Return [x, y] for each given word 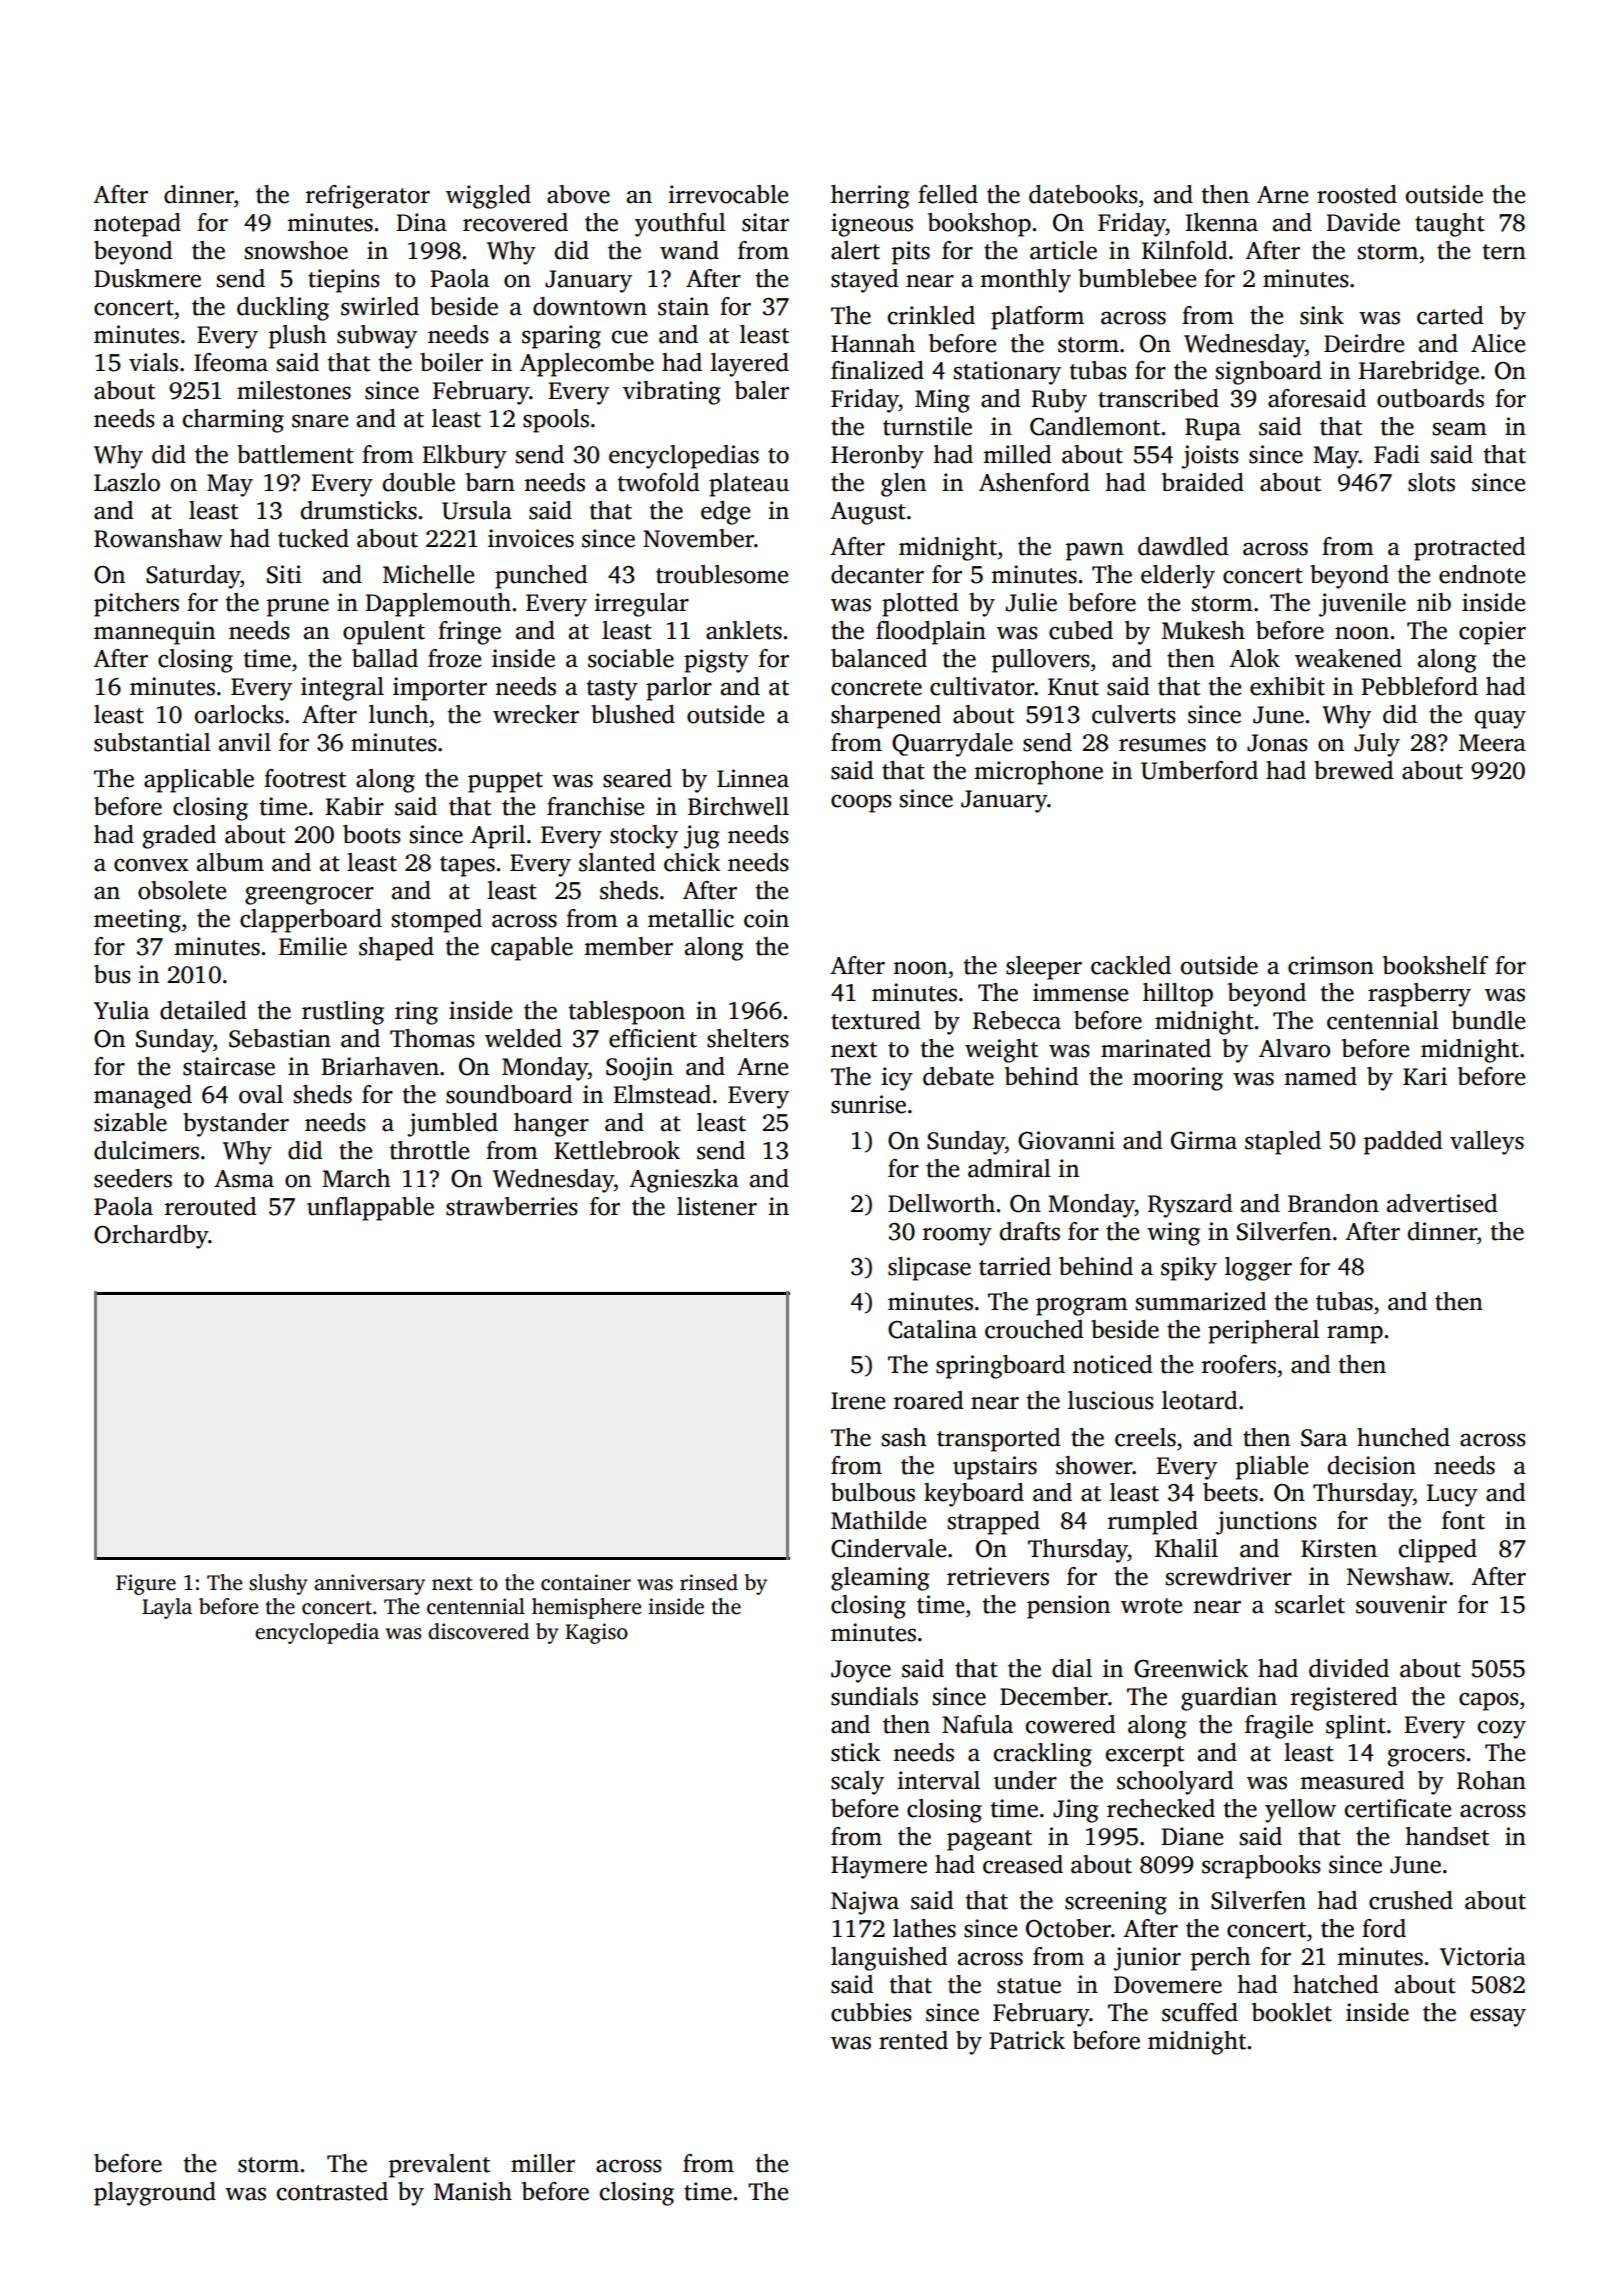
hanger [551, 1125]
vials [153, 362]
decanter [877, 574]
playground [155, 2194]
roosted [1357, 194]
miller [543, 2163]
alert [855, 250]
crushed [1411, 1900]
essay [1498, 2017]
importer [440, 689]
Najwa [865, 1903]
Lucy [1452, 1495]
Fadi [1397, 454]
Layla [167, 1608]
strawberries [512, 1206]
